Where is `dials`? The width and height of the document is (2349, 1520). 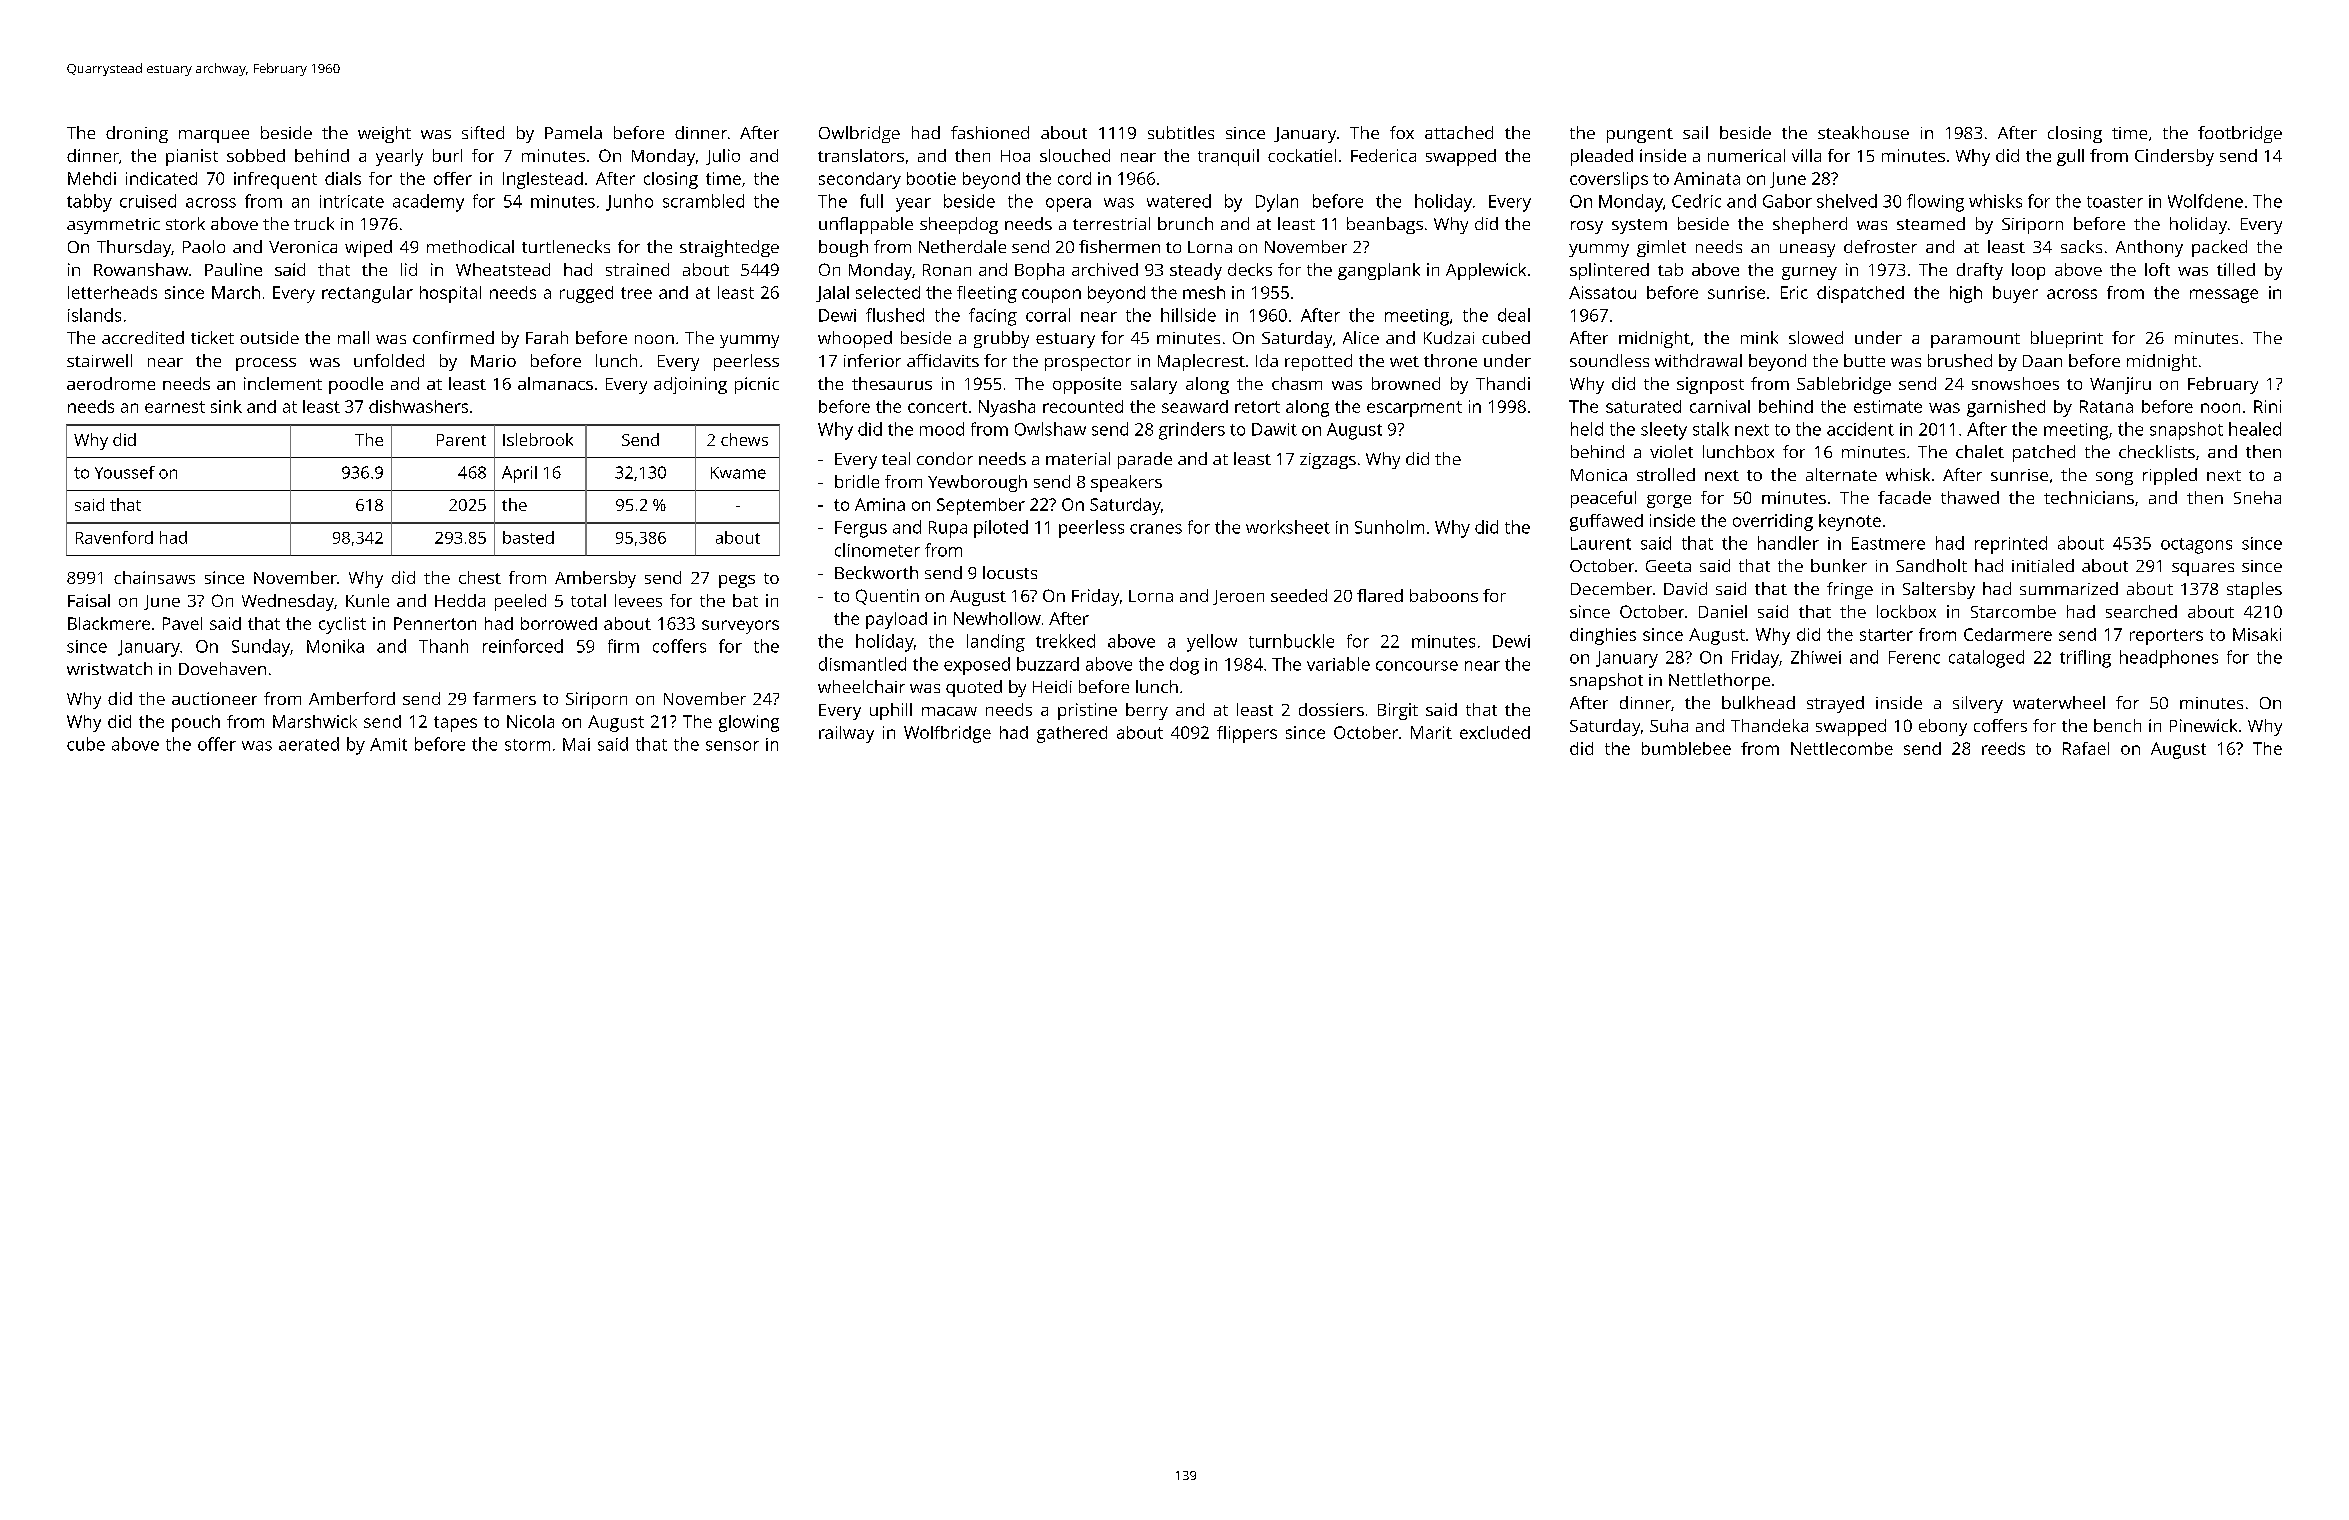
dials is located at coordinates (343, 178).
